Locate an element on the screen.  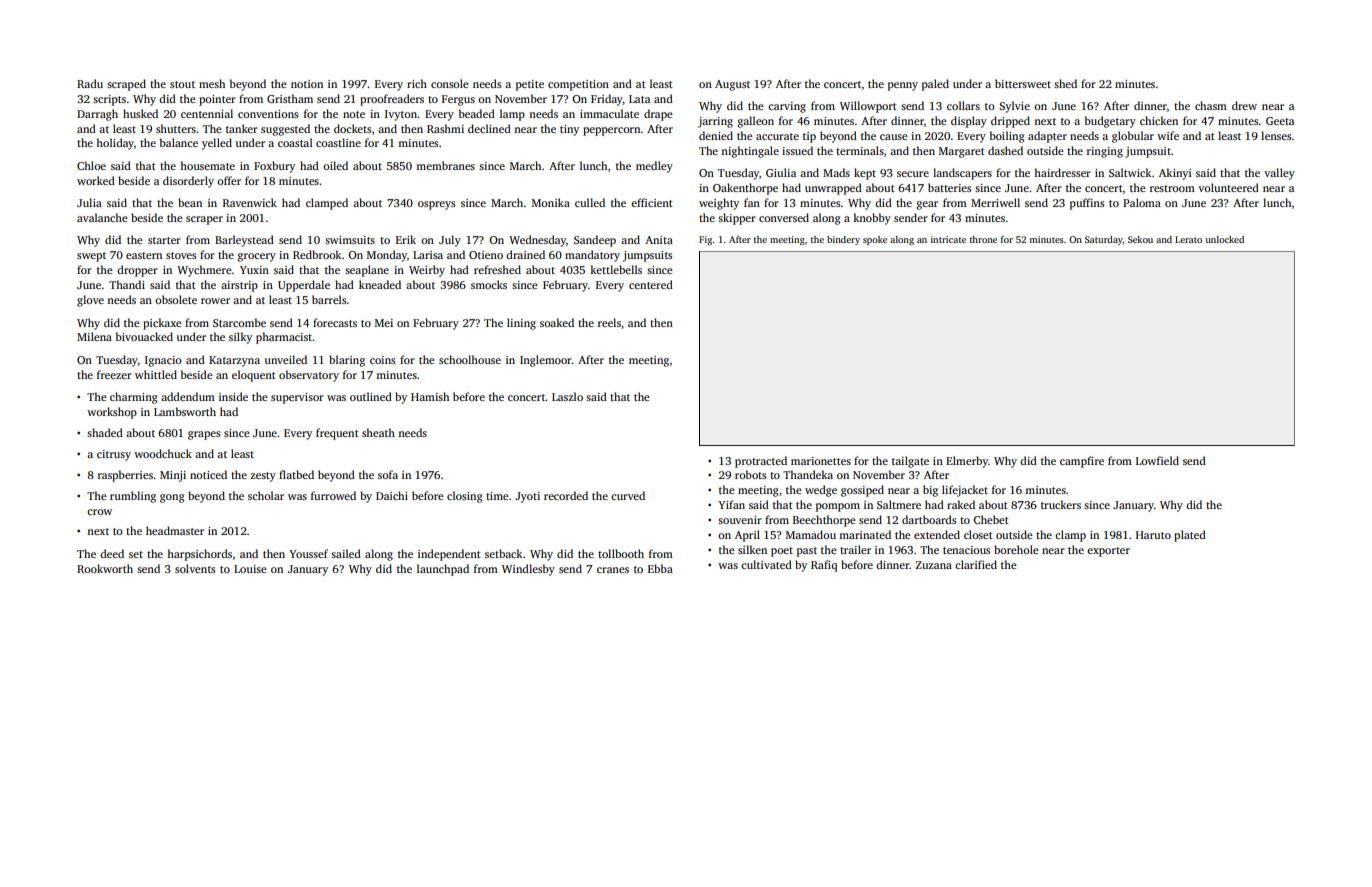
carving is located at coordinates (787, 107).
